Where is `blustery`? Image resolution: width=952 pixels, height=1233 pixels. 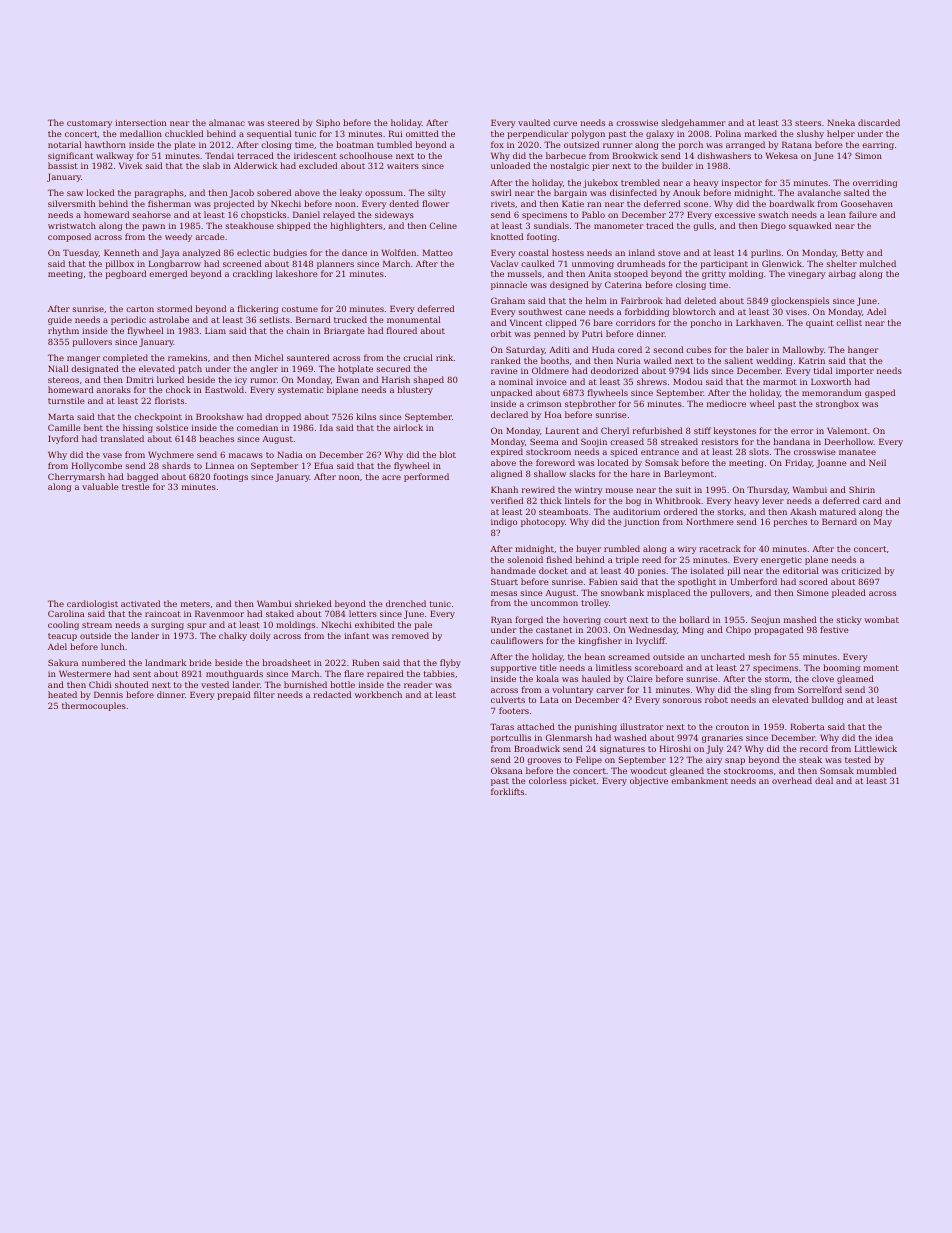 blustery is located at coordinates (415, 390).
